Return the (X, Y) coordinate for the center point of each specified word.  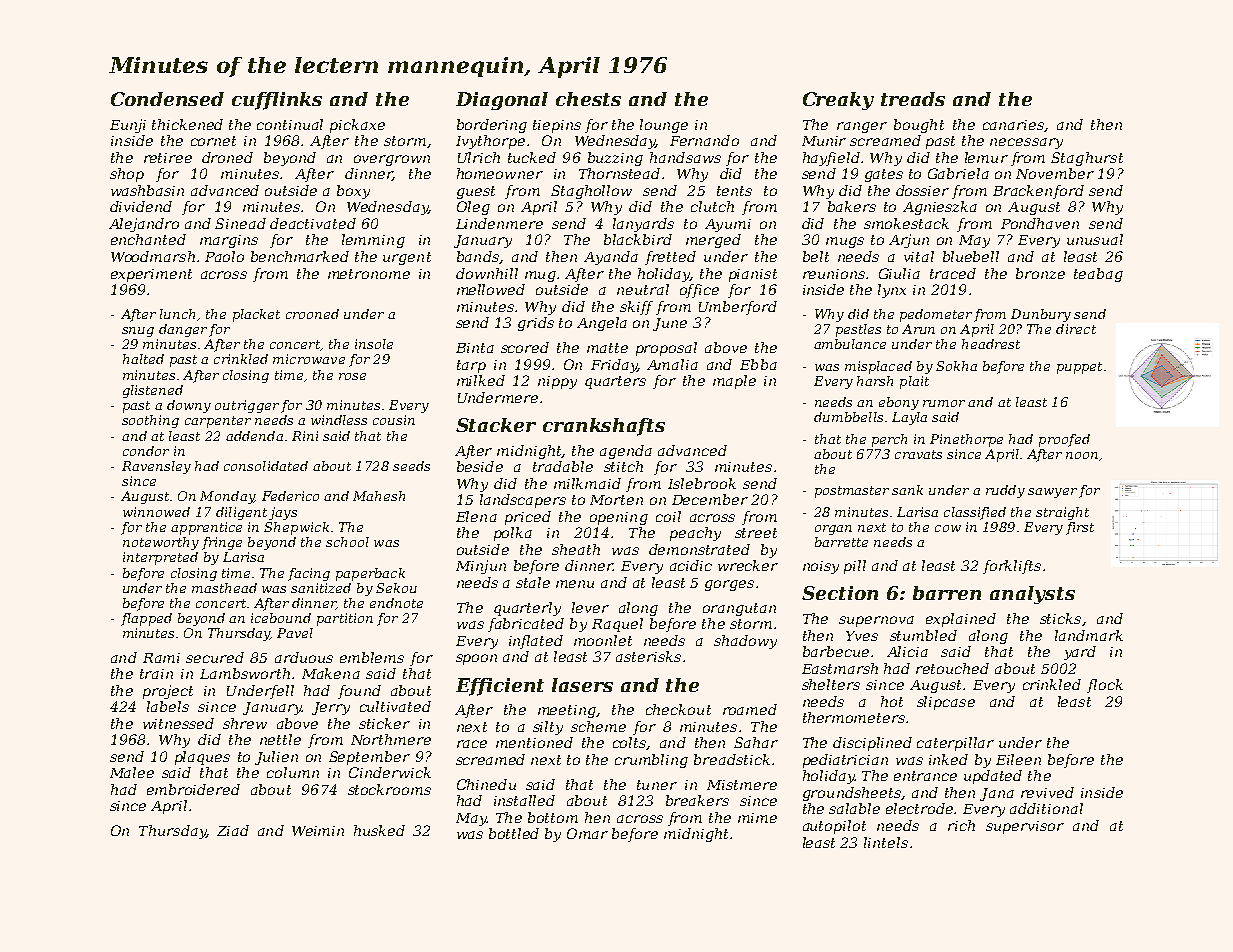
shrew (245, 723)
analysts (1032, 595)
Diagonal (502, 101)
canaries (1013, 125)
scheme (598, 726)
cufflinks (277, 101)
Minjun (481, 567)
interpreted (160, 558)
